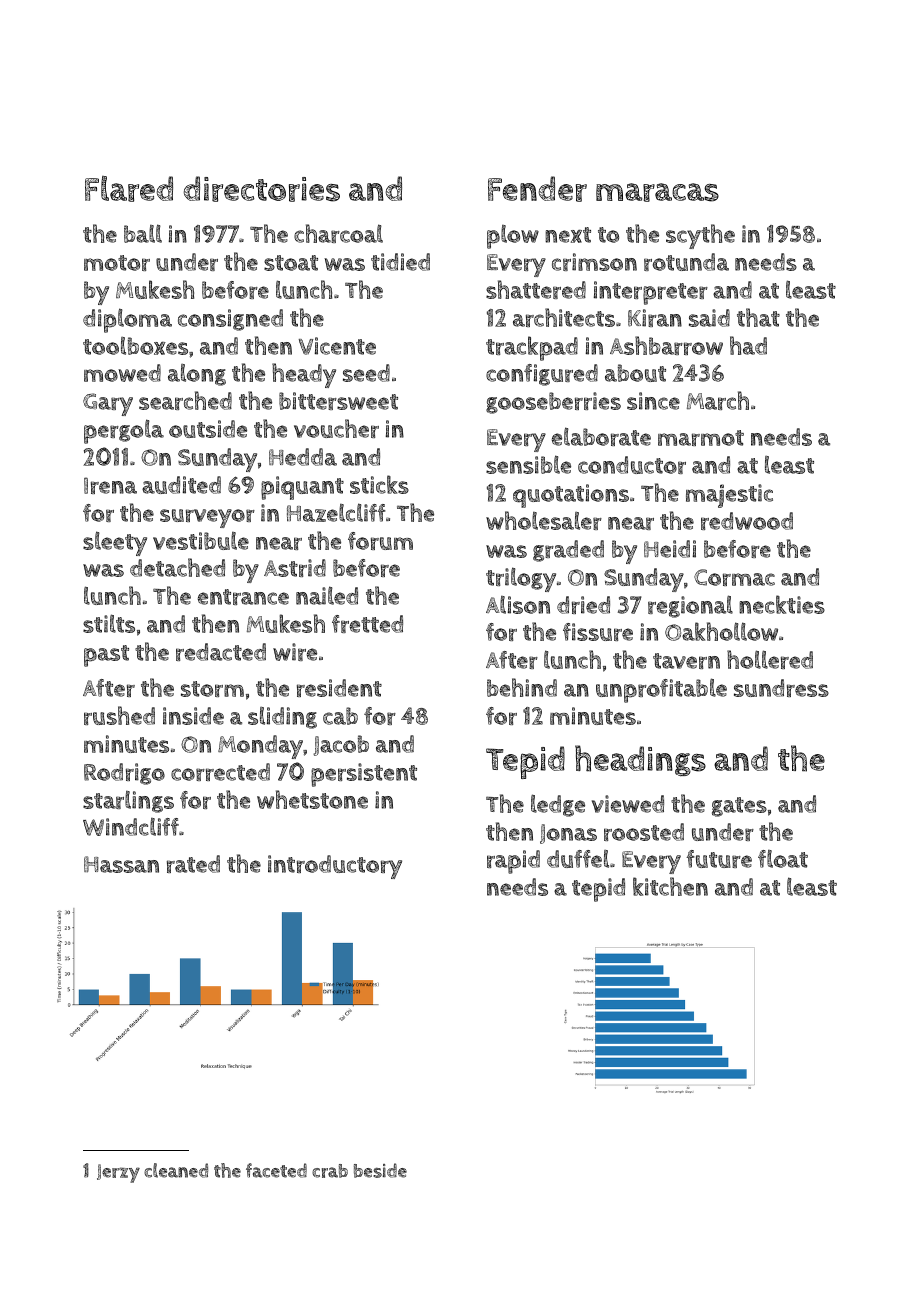  I want to click on neckties, so click(782, 604).
